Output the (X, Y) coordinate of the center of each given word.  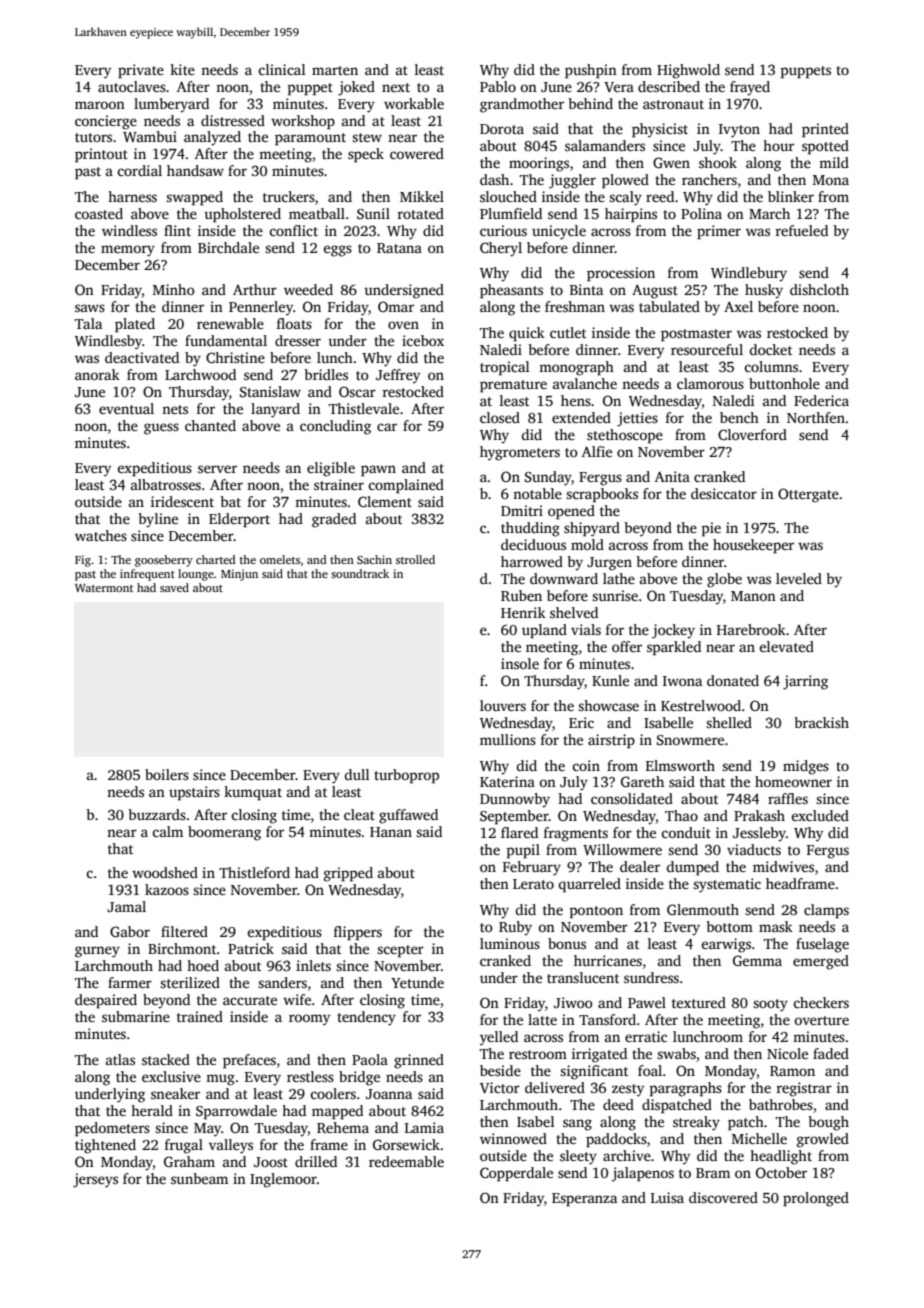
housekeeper (753, 546)
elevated (786, 646)
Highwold (688, 71)
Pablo (498, 86)
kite (182, 69)
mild (834, 162)
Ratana (399, 248)
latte (542, 1019)
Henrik (523, 612)
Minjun (239, 575)
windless (129, 230)
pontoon (596, 912)
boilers (167, 774)
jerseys (95, 1180)
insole (520, 663)
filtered (184, 931)
